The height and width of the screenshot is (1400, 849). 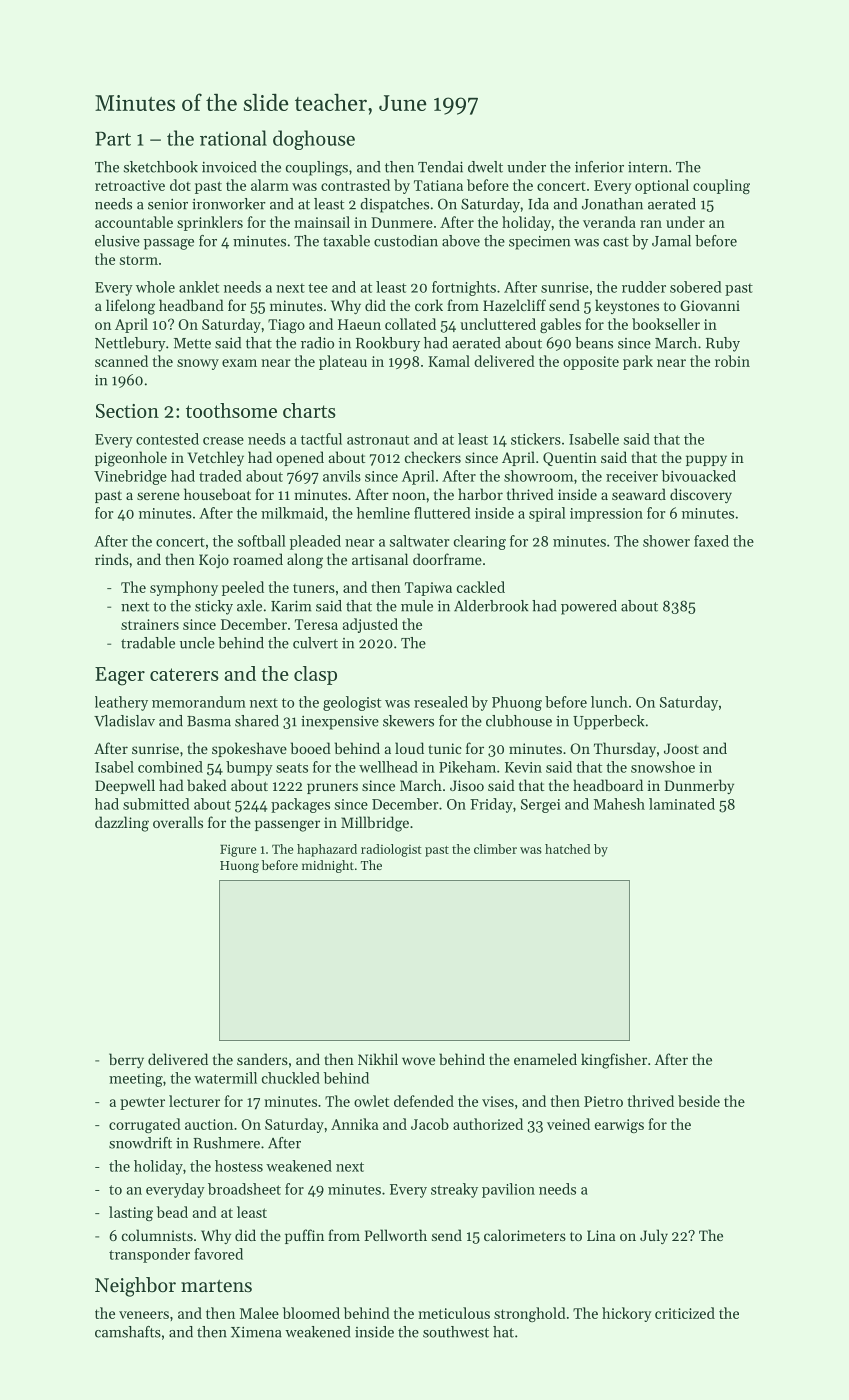 What do you see at coordinates (706, 460) in the screenshot?
I see `puppy` at bounding box center [706, 460].
